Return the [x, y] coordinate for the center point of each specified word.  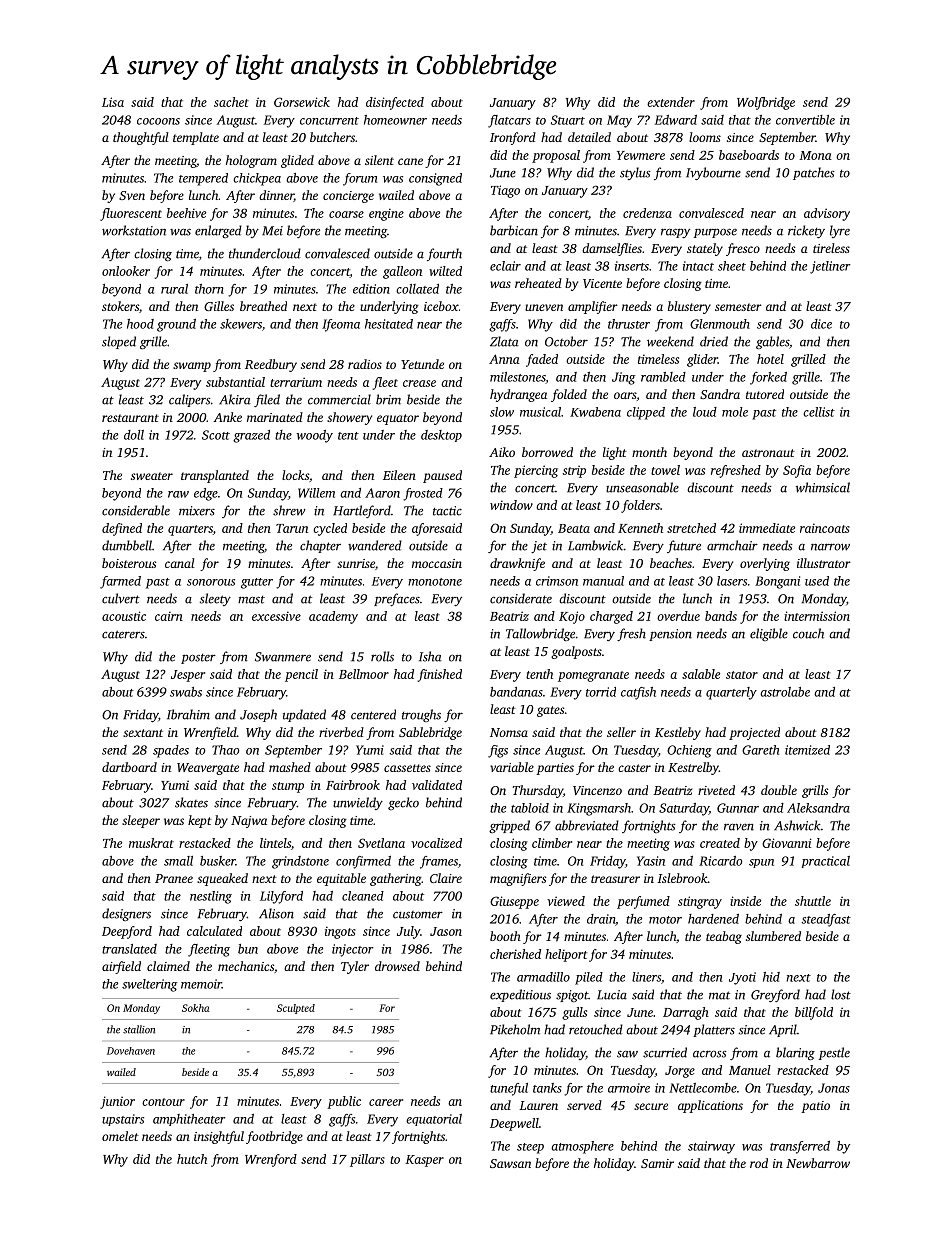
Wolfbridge [766, 103]
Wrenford [271, 1160]
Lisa [113, 102]
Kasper [424, 1161]
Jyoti [742, 978]
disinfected [395, 103]
